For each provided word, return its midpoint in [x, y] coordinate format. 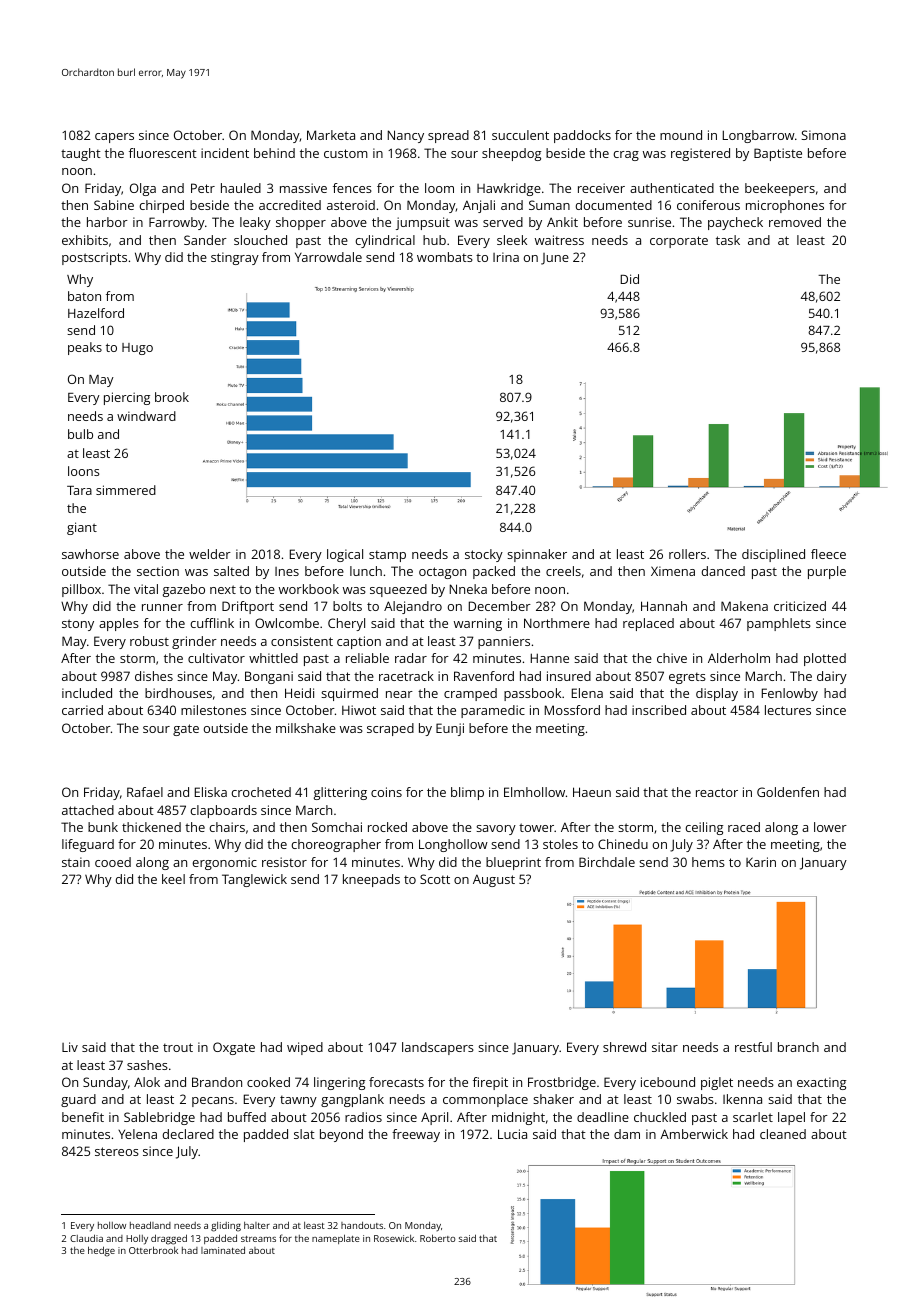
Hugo [137, 349]
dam [627, 1134]
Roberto [437, 1238]
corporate [679, 242]
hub [434, 240]
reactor [717, 792]
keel [173, 879]
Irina [506, 257]
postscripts [94, 258]
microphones [785, 206]
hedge [101, 1251]
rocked [387, 827]
